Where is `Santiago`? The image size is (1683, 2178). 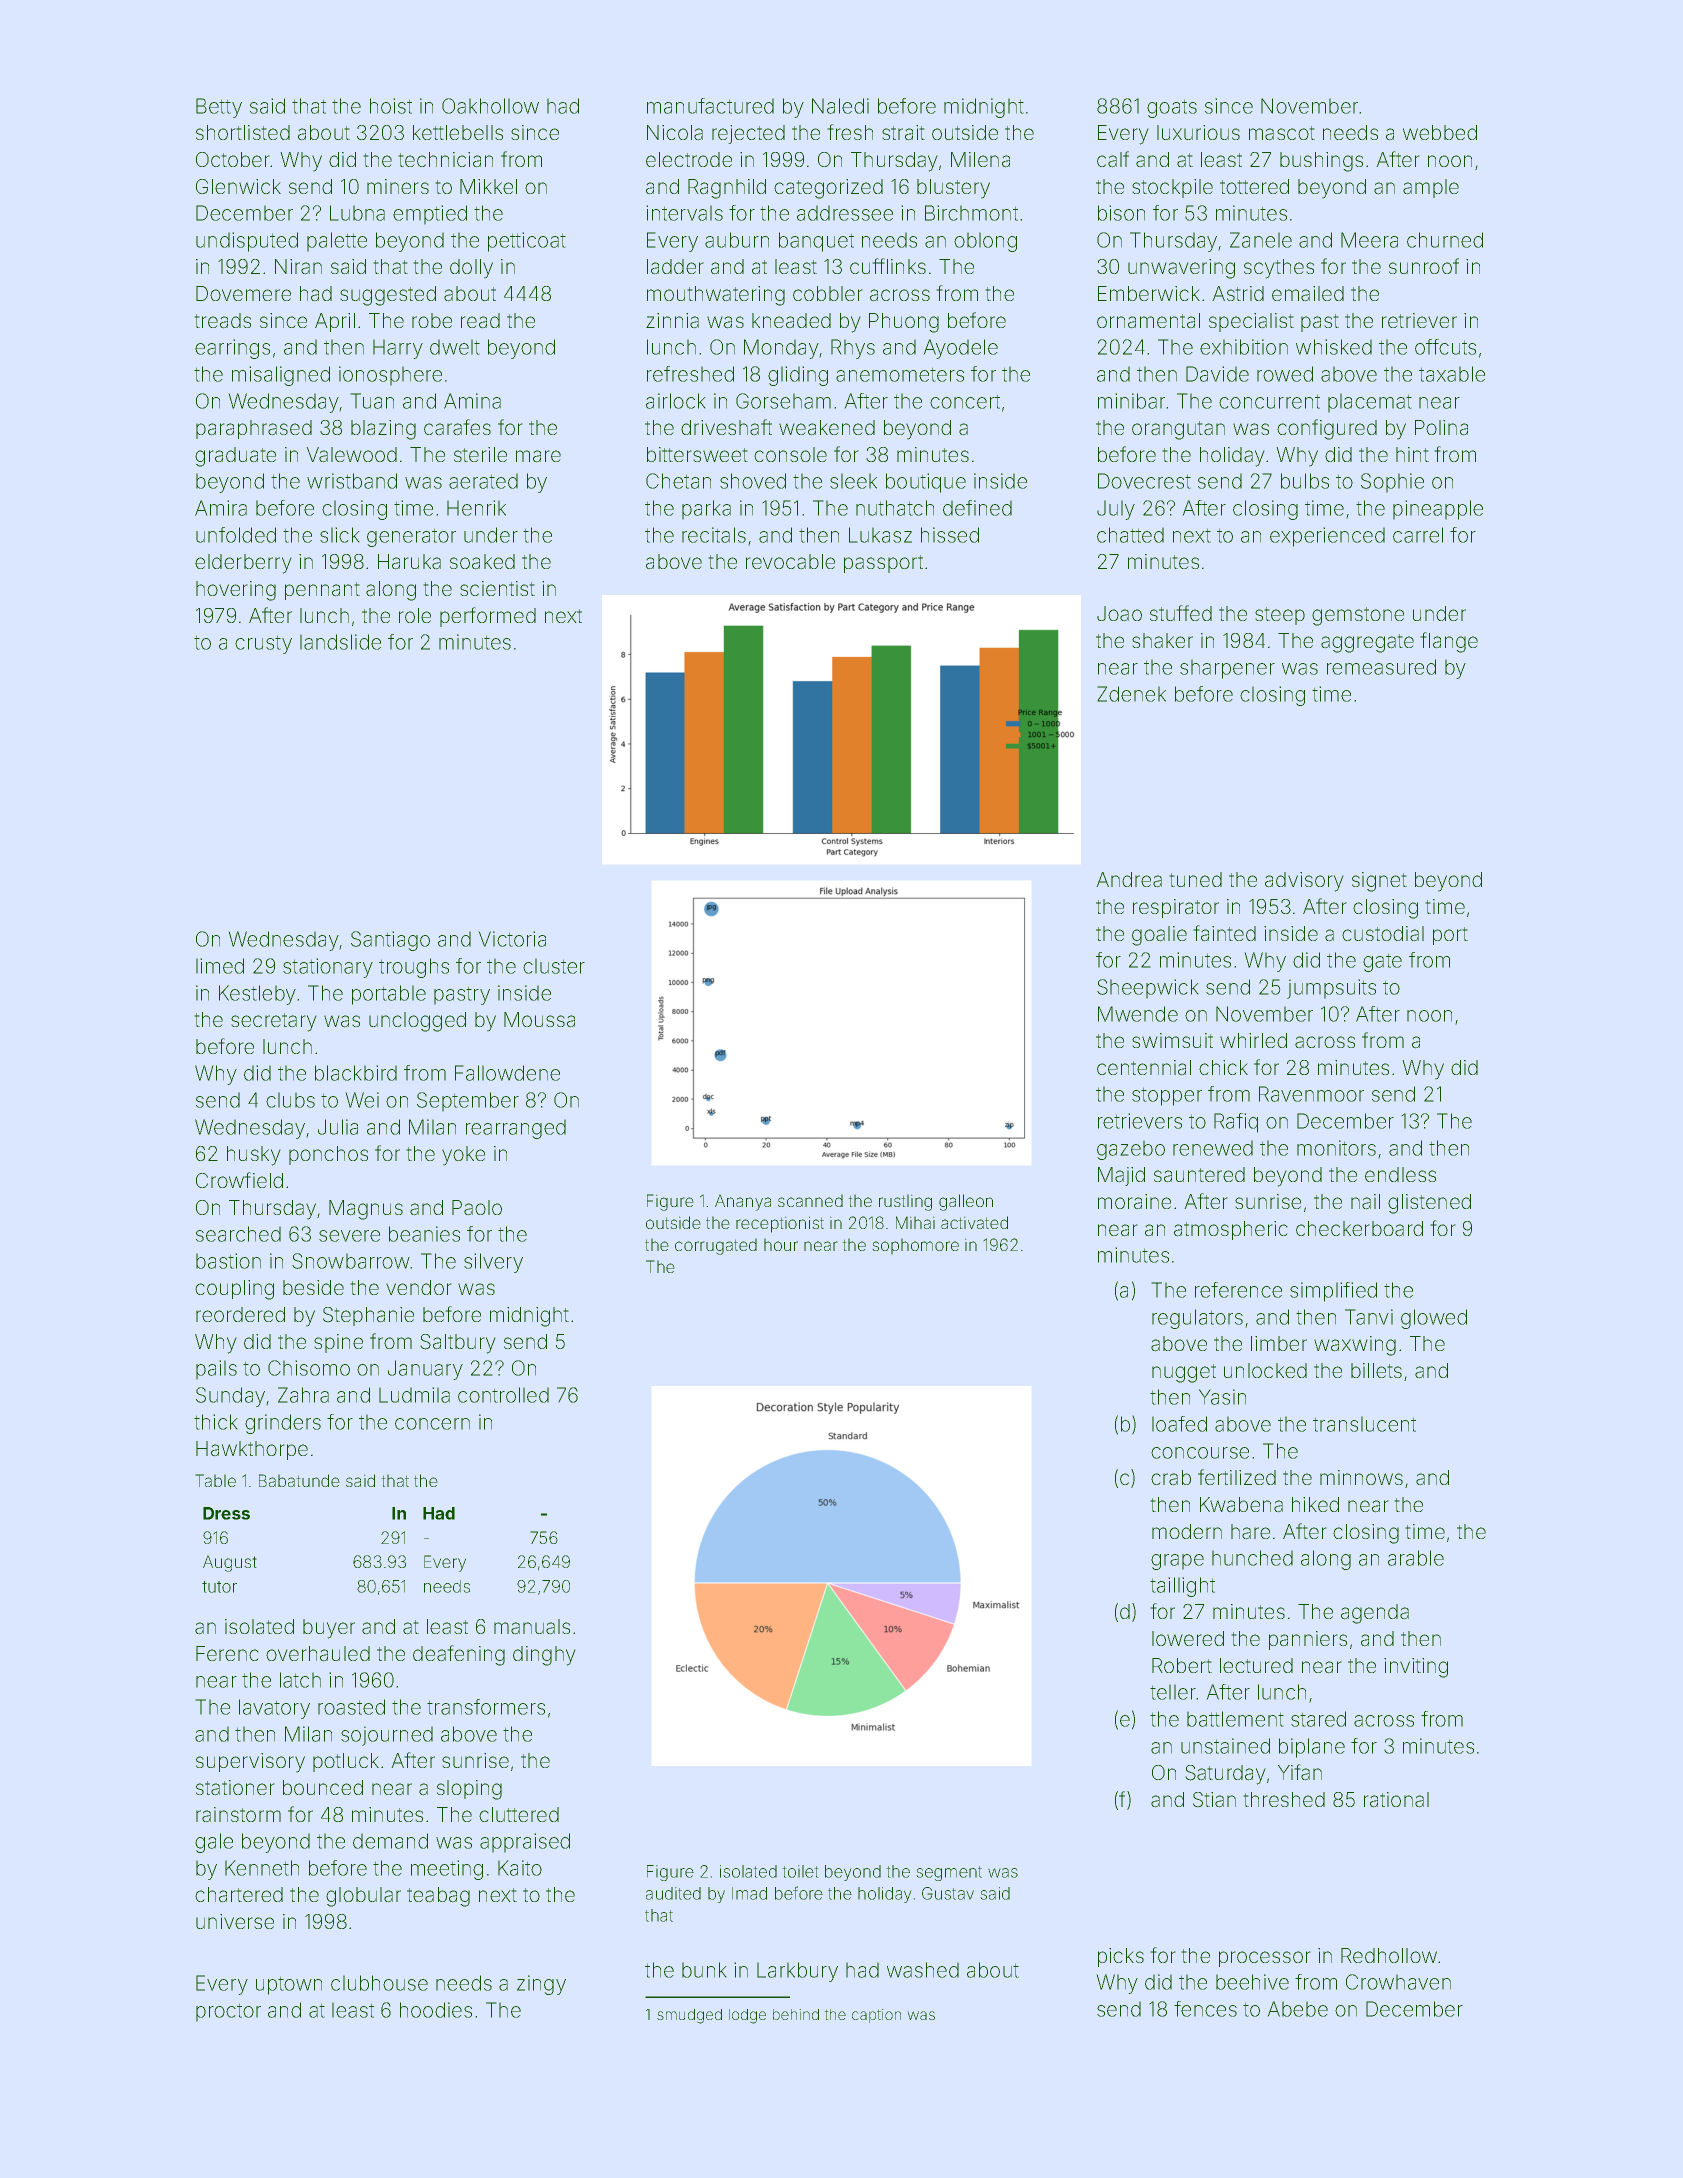
Santiago is located at coordinates (390, 941).
